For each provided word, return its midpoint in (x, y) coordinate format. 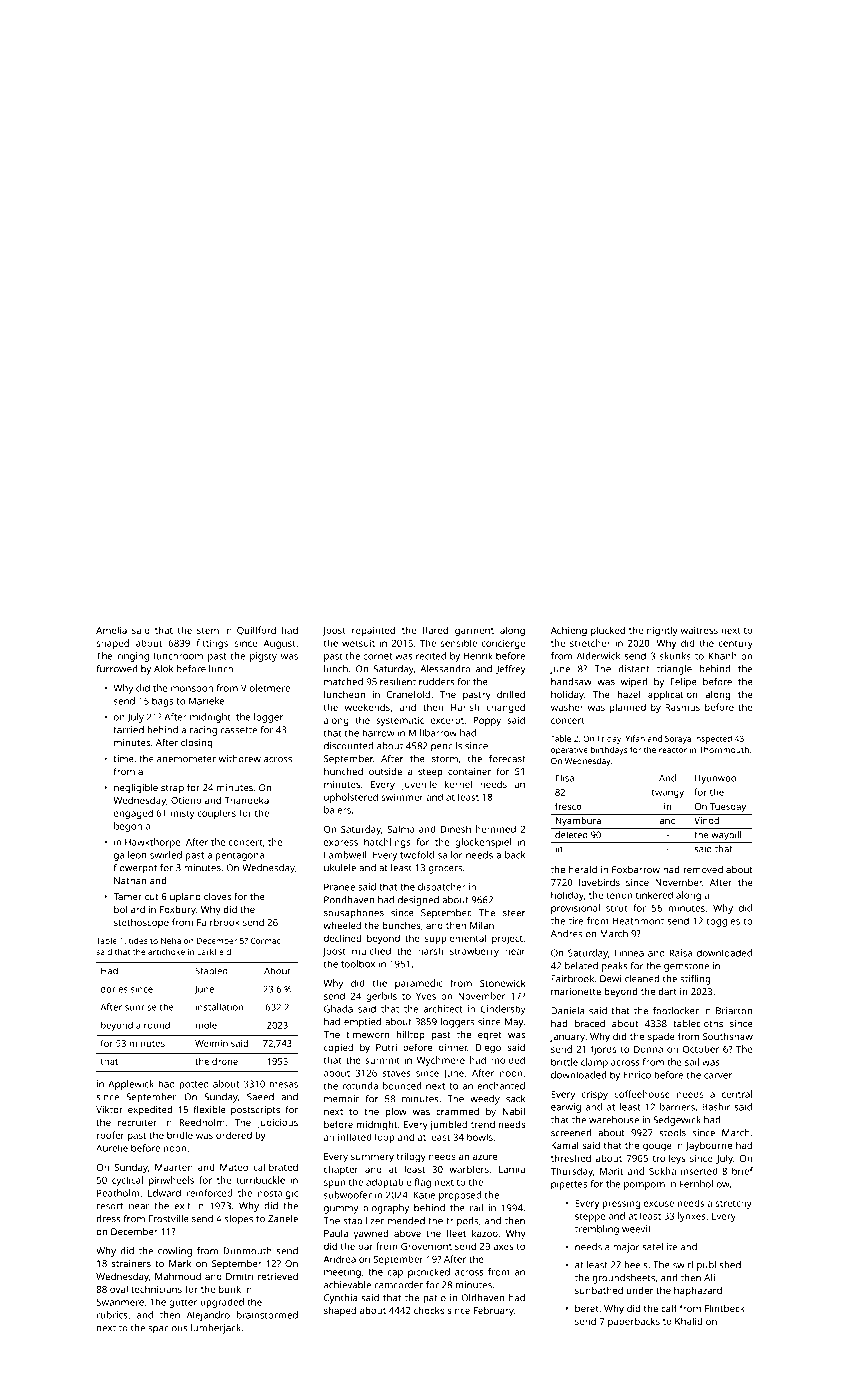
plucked (608, 631)
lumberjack (216, 1329)
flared (435, 630)
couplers (216, 814)
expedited (150, 1111)
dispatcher (442, 888)
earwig (566, 1108)
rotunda (360, 1086)
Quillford (256, 631)
